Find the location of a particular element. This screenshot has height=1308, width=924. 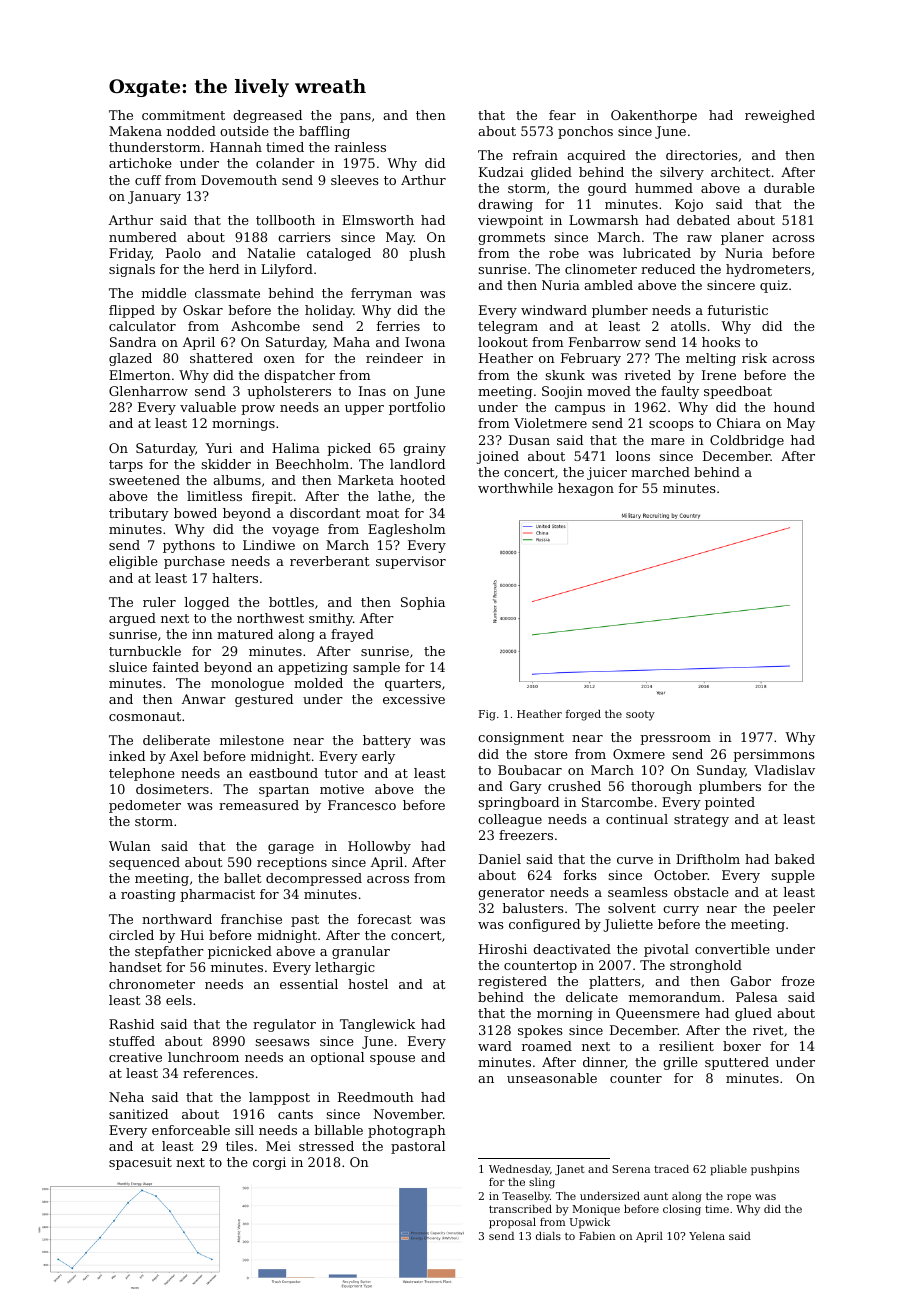

Dovemouth is located at coordinates (239, 180).
